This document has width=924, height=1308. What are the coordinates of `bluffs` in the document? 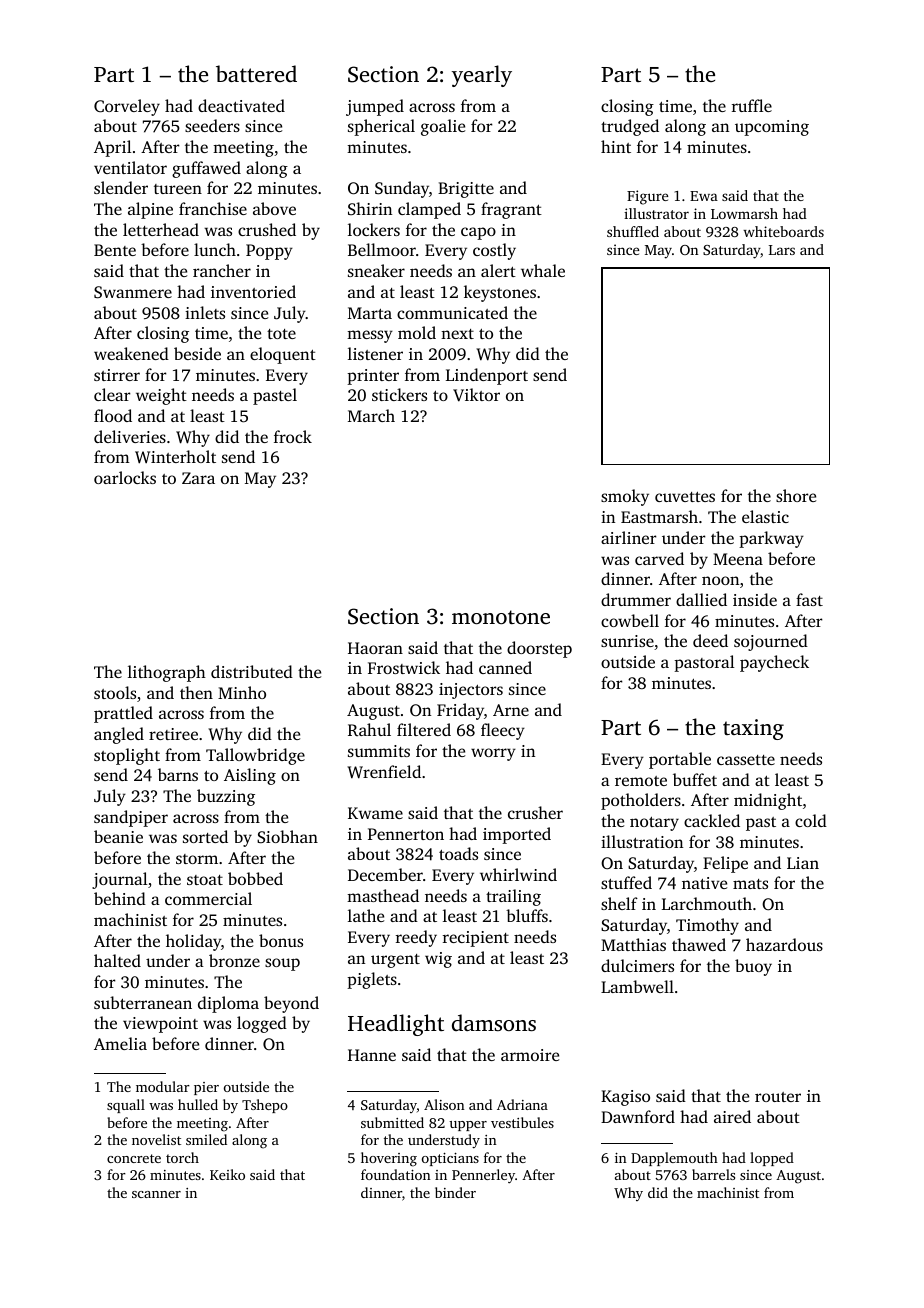 It's located at (527, 915).
